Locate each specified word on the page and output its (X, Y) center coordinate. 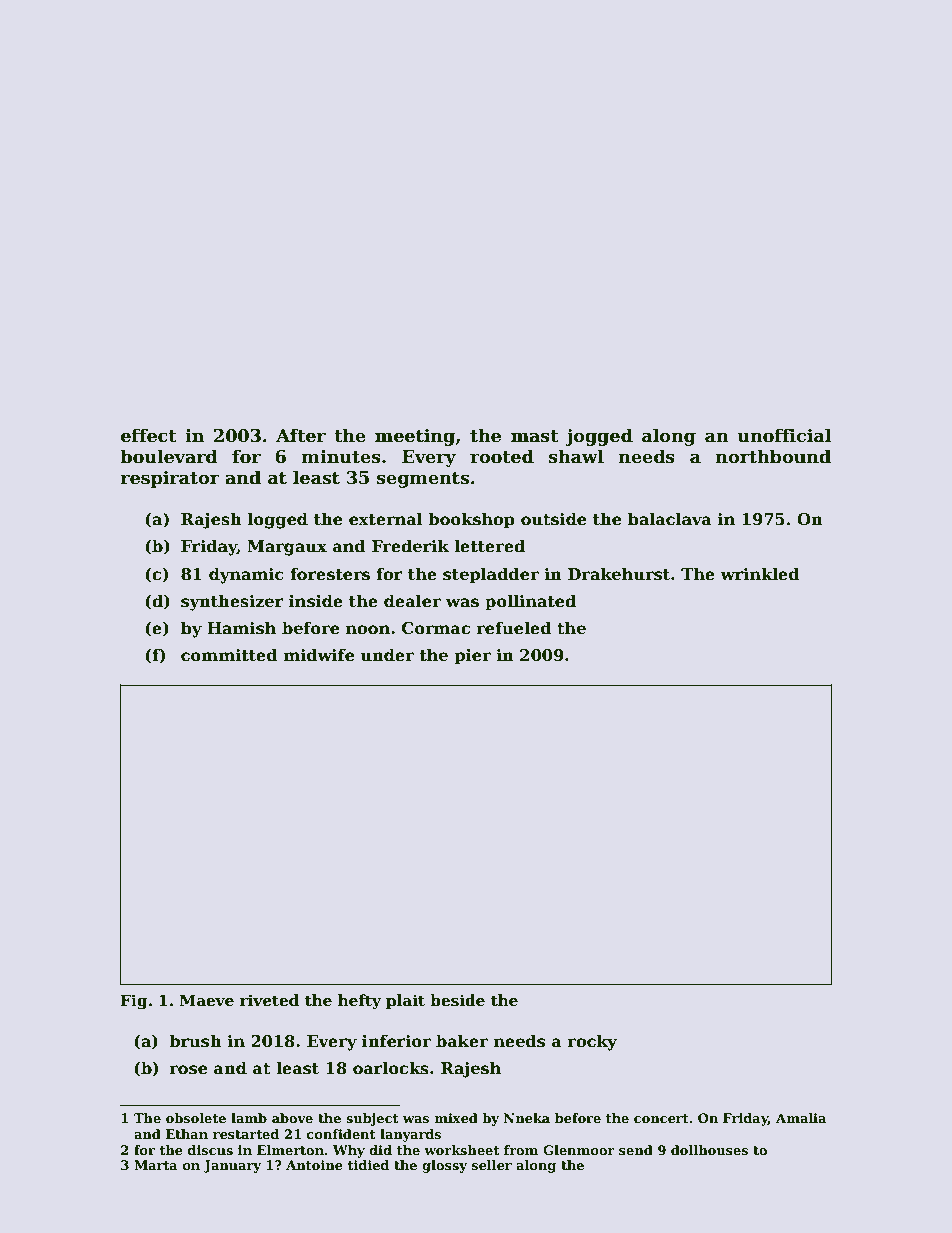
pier (472, 657)
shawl (576, 456)
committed (229, 655)
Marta (156, 1165)
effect (149, 435)
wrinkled (760, 574)
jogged (599, 437)
